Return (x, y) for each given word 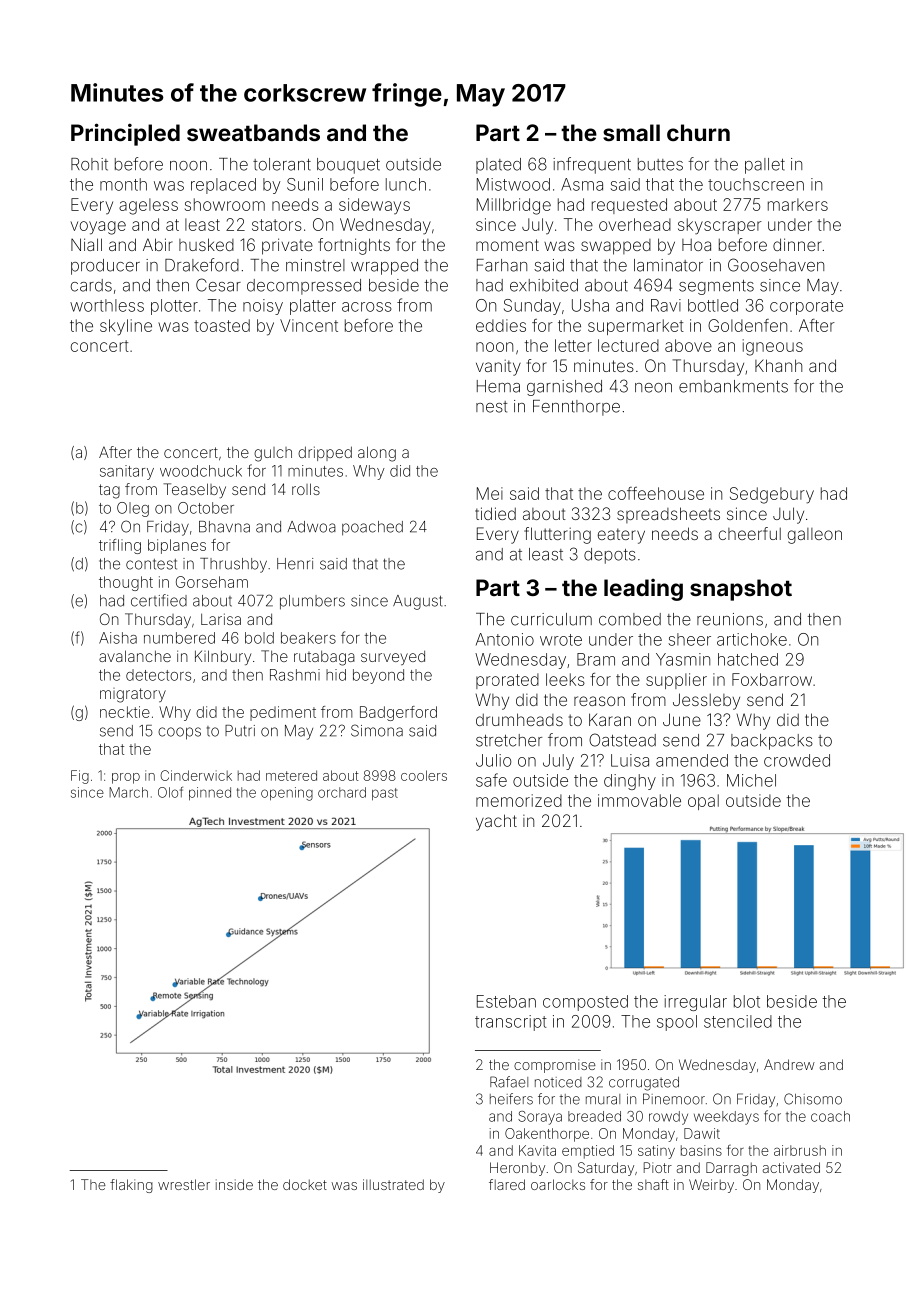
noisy (263, 307)
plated (498, 166)
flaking (131, 1186)
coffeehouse (656, 493)
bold (259, 638)
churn (698, 132)
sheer (689, 639)
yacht (496, 822)
